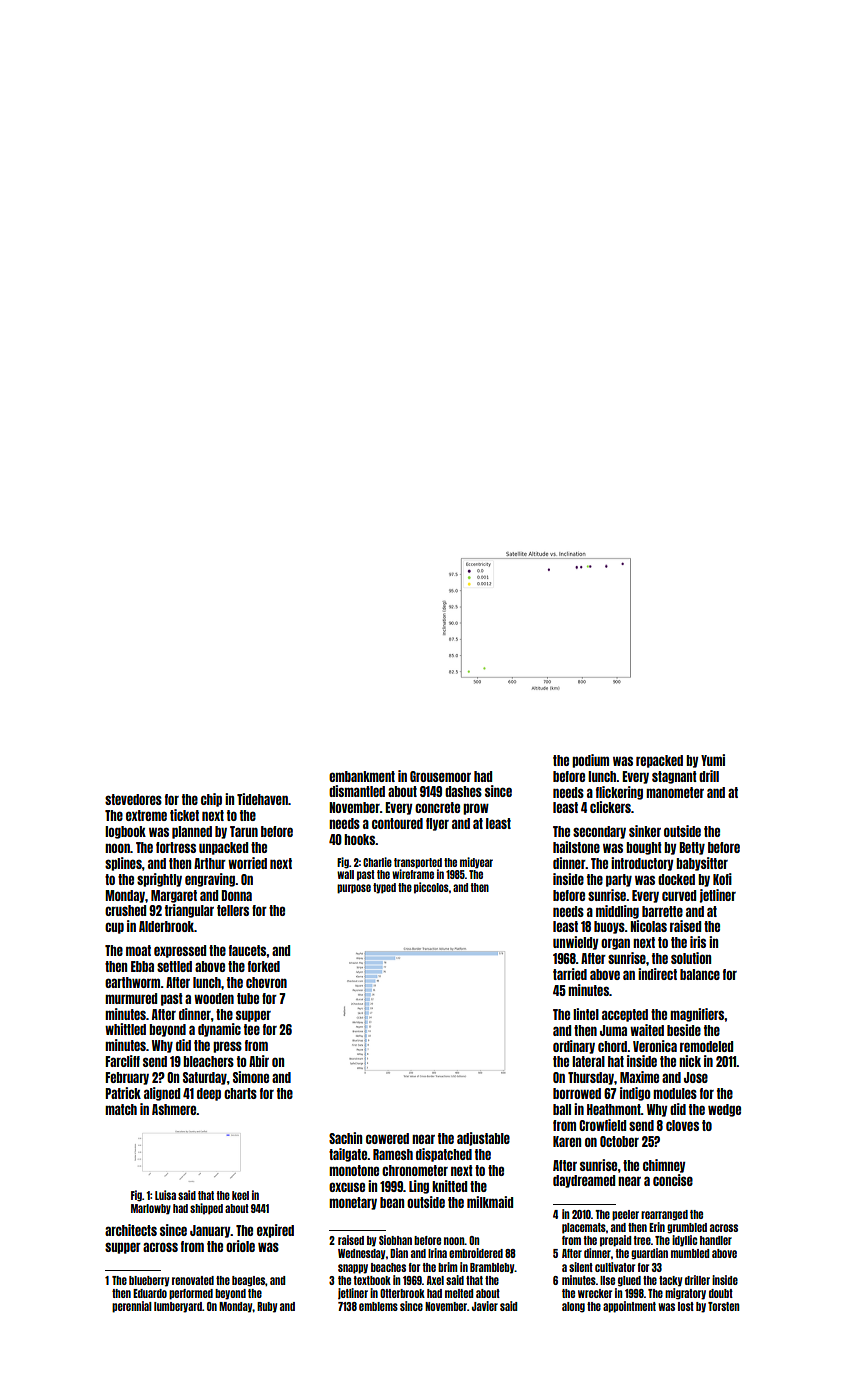 The height and width of the document is (1400, 849). Describe the element at coordinates (431, 888) in the document. I see `piccolos` at that location.
